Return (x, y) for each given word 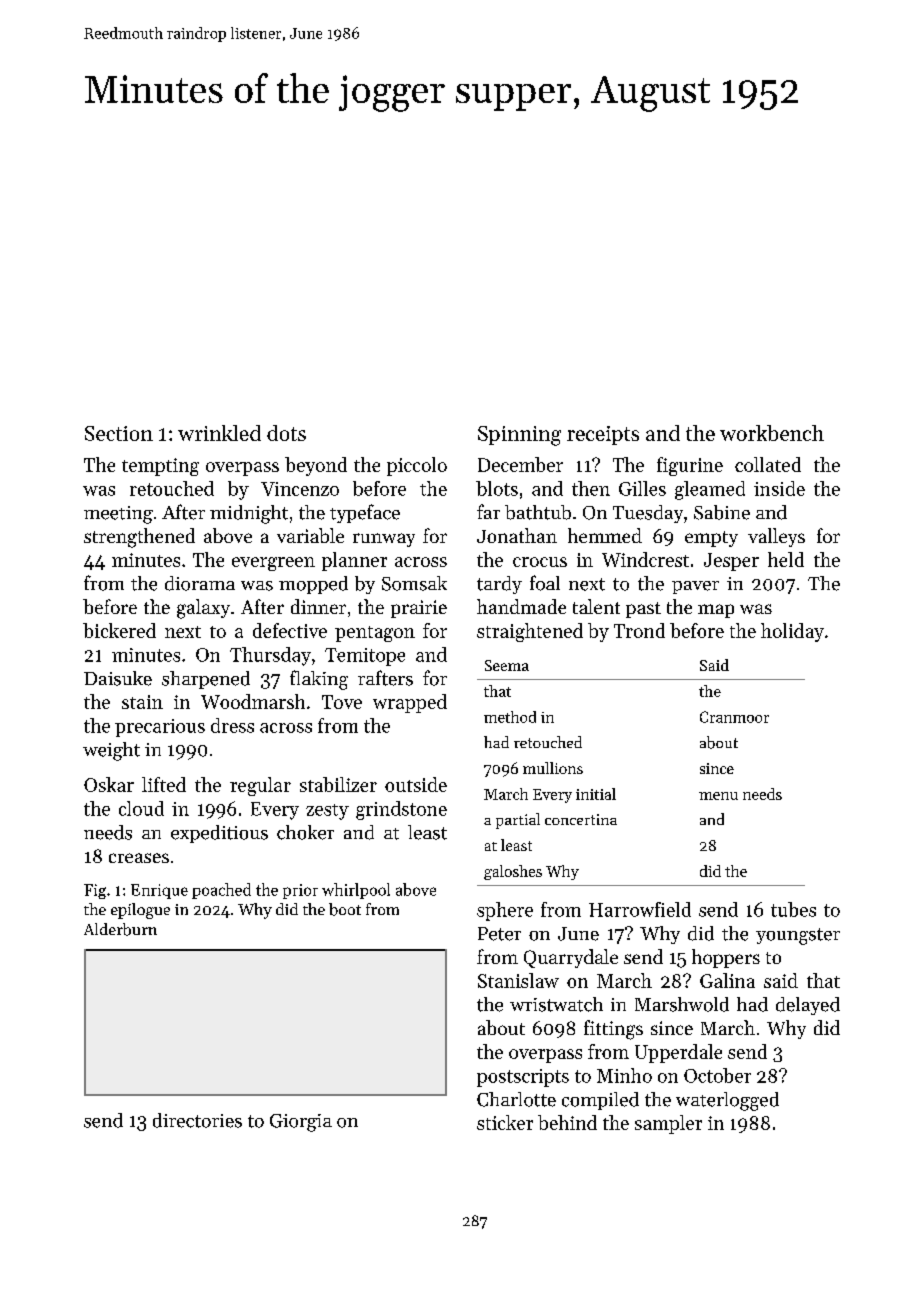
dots (286, 433)
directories (197, 1120)
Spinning (519, 436)
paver (695, 587)
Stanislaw (518, 980)
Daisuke (118, 678)
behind (567, 1122)
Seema (507, 665)
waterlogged (727, 1101)
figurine (690, 466)
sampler (668, 1124)
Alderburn (120, 929)
